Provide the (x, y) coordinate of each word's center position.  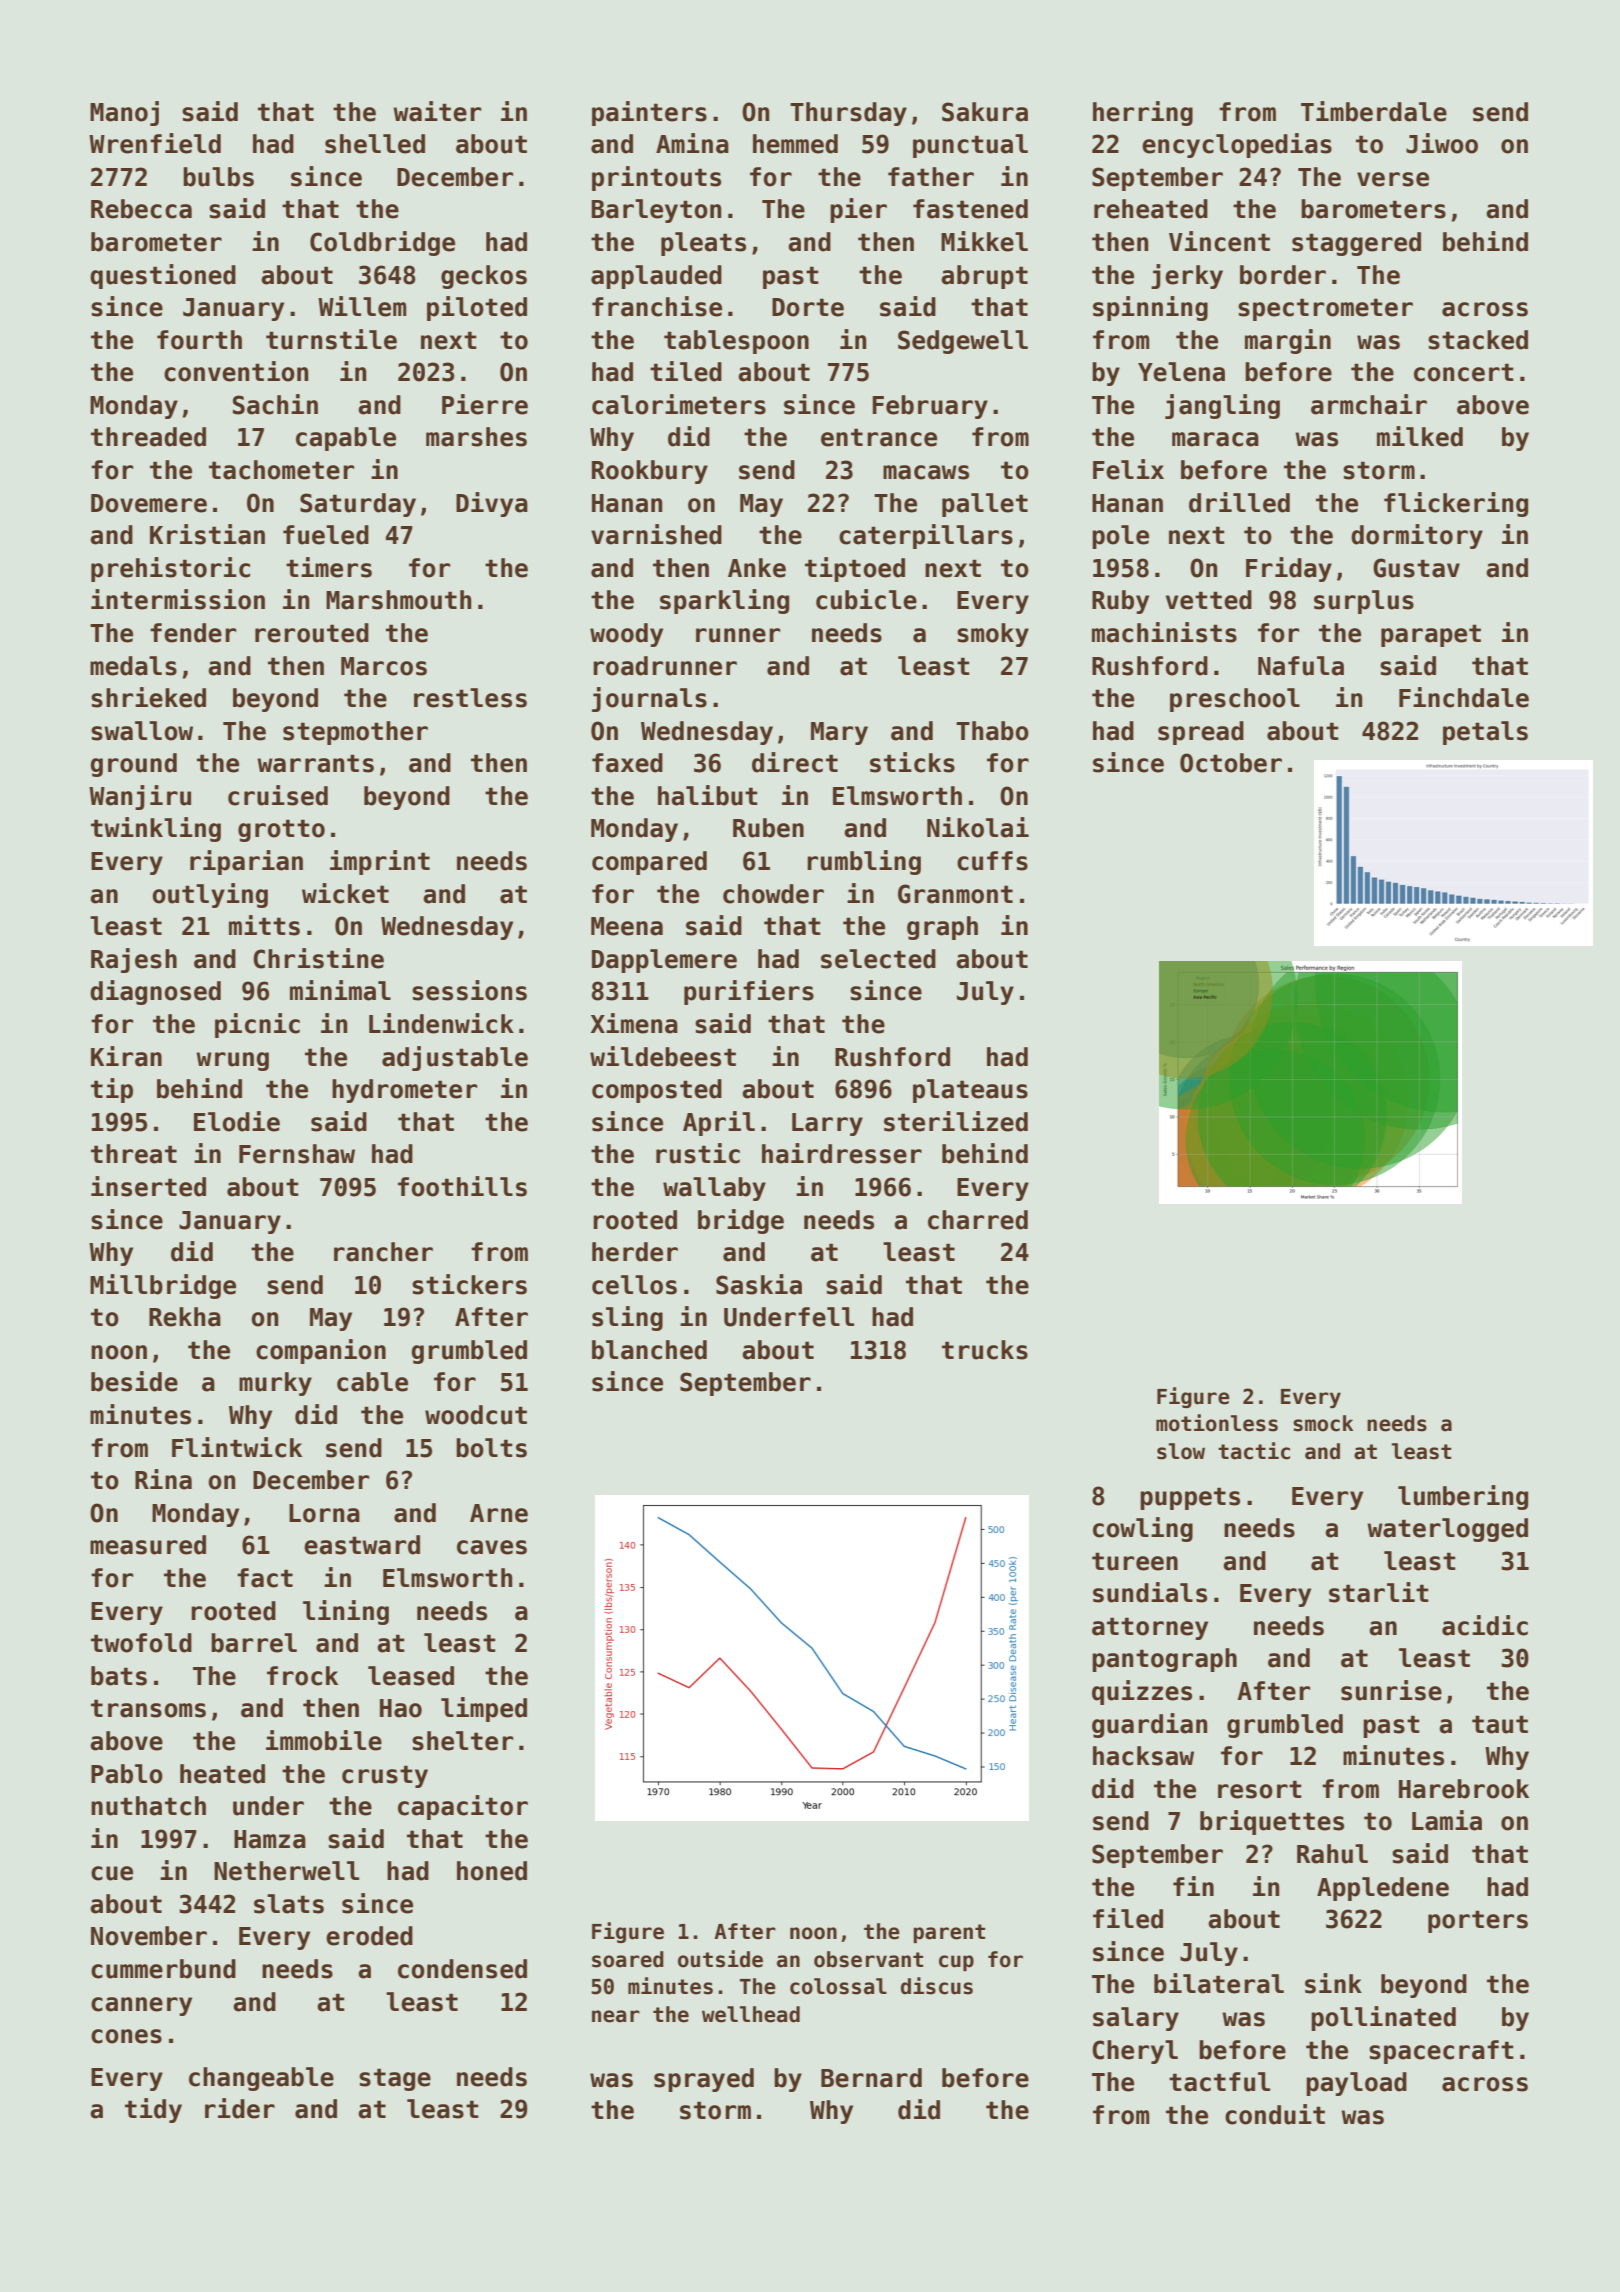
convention (236, 371)
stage (395, 2079)
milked (1420, 436)
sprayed (704, 2080)
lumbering (1463, 1497)
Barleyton (656, 211)
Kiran (126, 1056)
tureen (1135, 1561)
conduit (1275, 2114)
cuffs (992, 861)
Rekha (185, 1317)
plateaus (970, 1091)
